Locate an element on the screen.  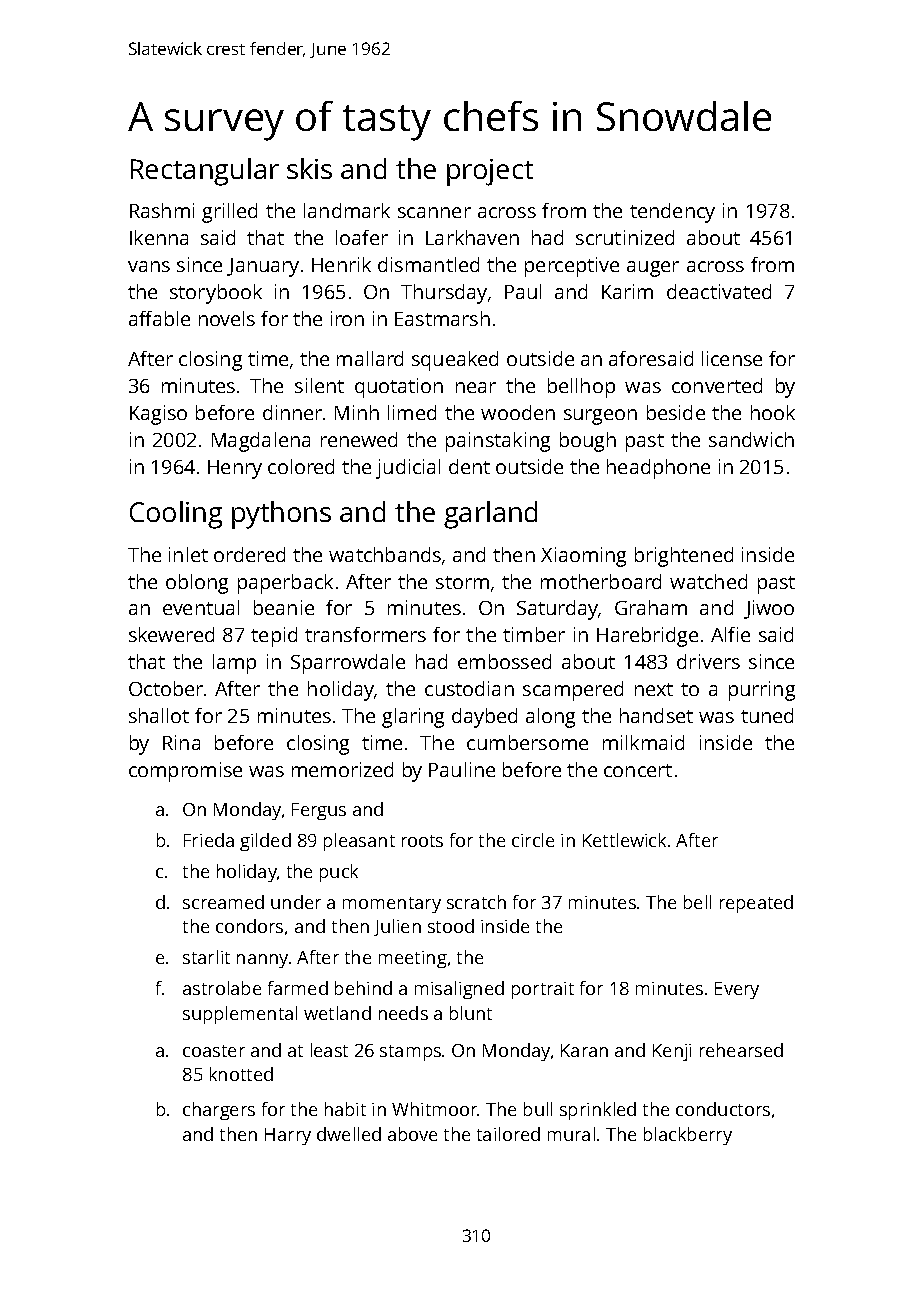
blunt is located at coordinates (471, 1013).
